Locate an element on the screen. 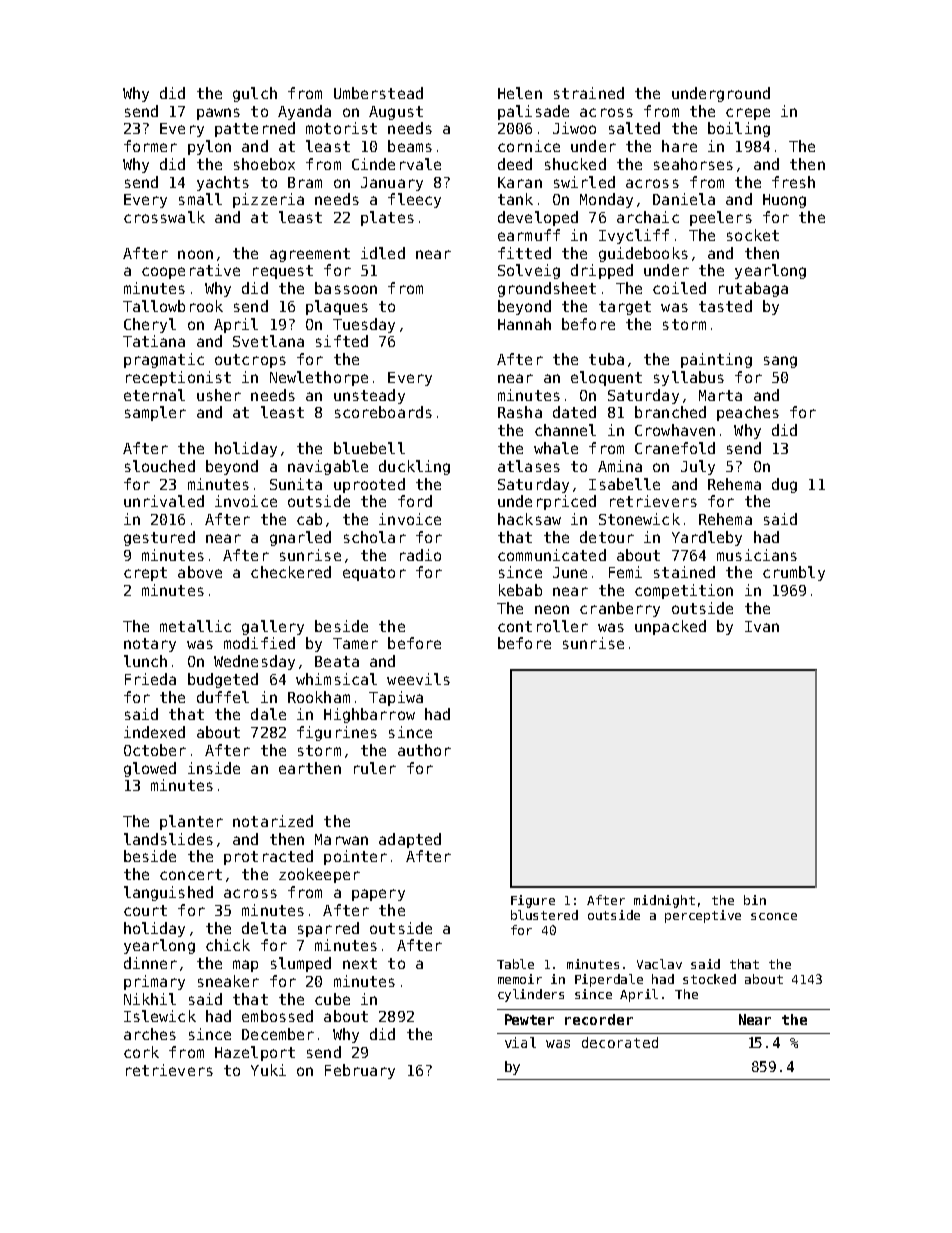  Yuki is located at coordinates (268, 1070).
